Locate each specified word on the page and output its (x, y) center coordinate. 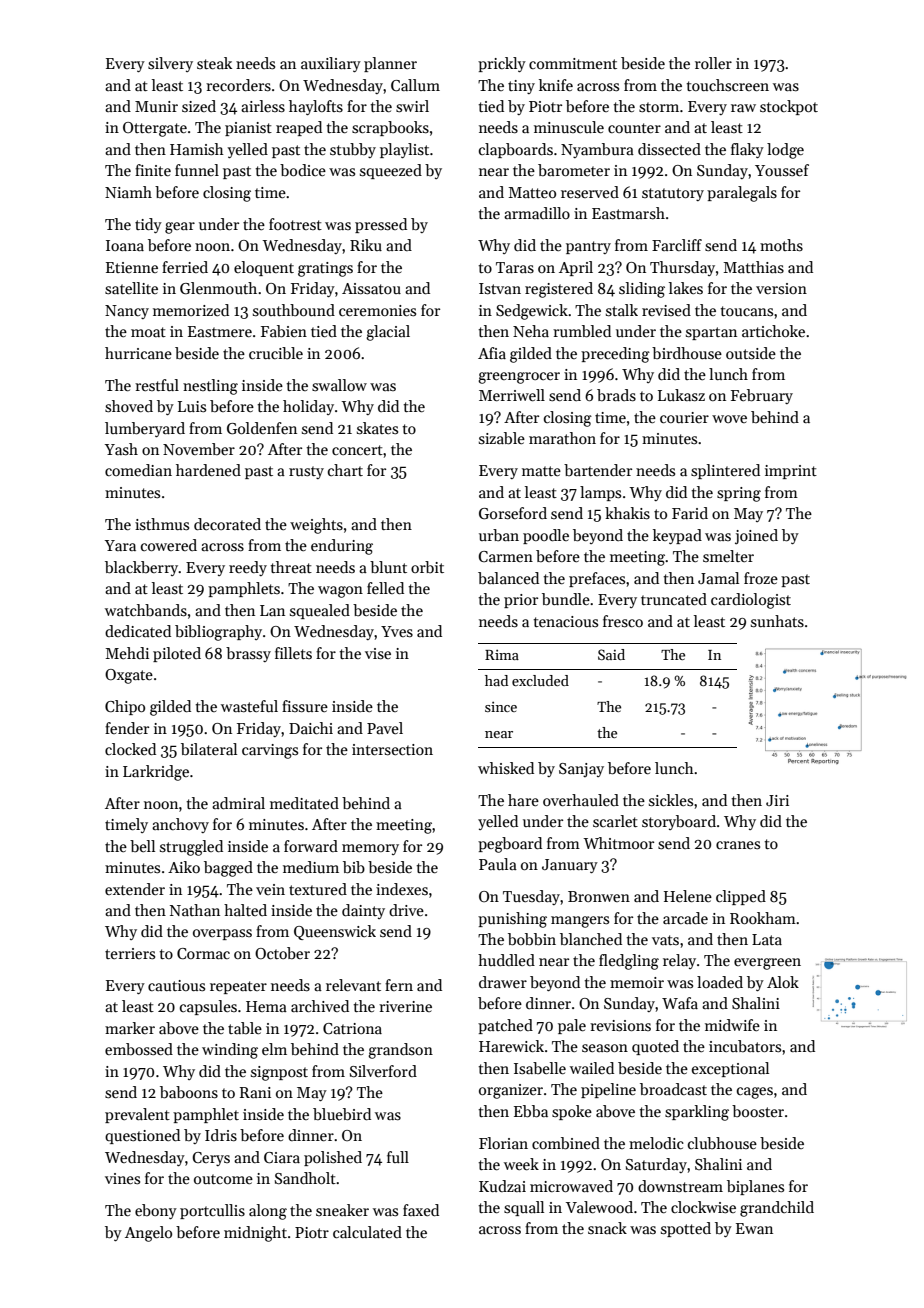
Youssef (782, 170)
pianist (248, 129)
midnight (255, 1234)
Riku (366, 245)
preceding (615, 355)
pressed (381, 225)
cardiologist (751, 601)
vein (270, 889)
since (501, 706)
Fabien (284, 331)
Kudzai (502, 1186)
